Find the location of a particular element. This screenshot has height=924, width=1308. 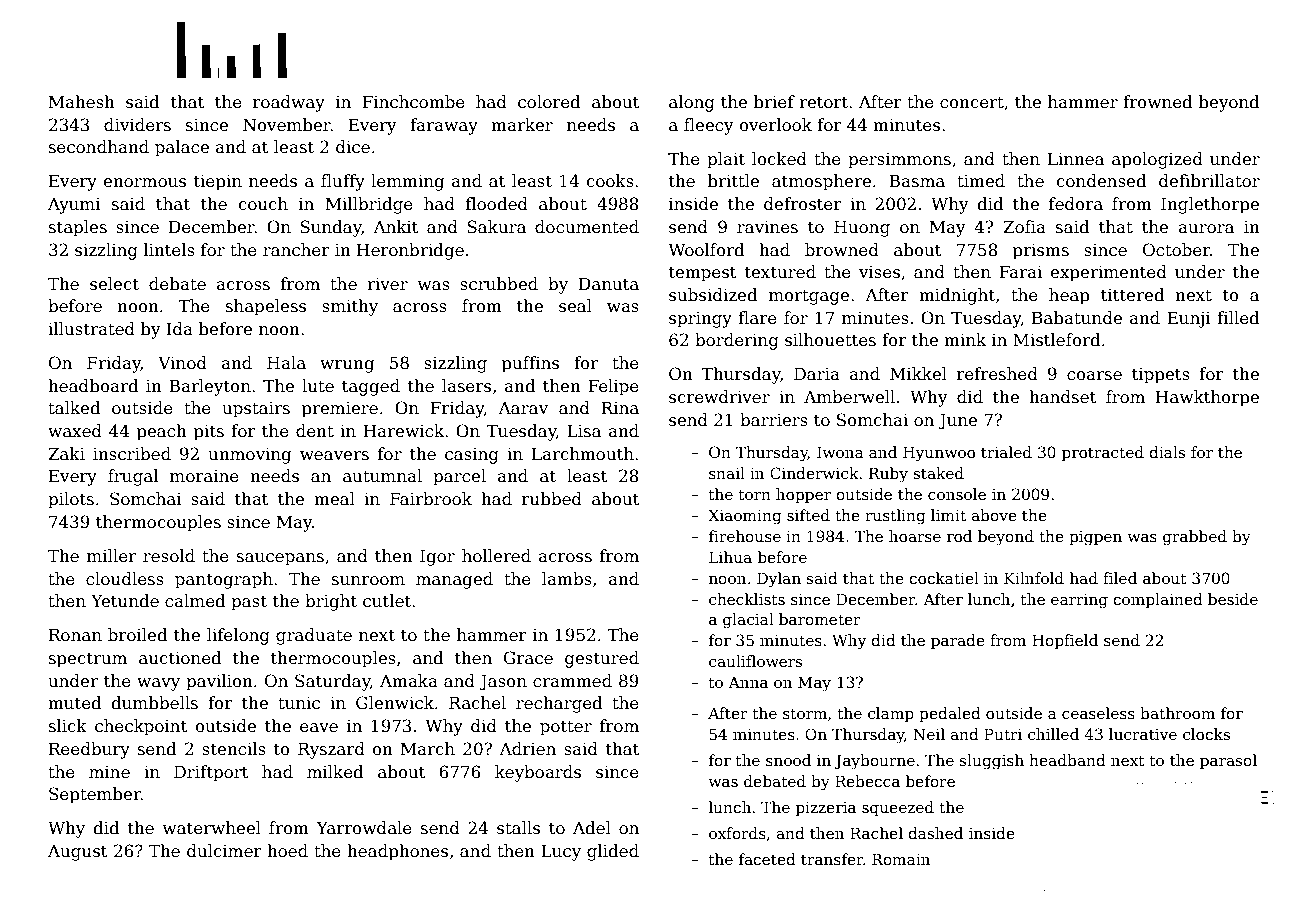

browned is located at coordinates (842, 250).
